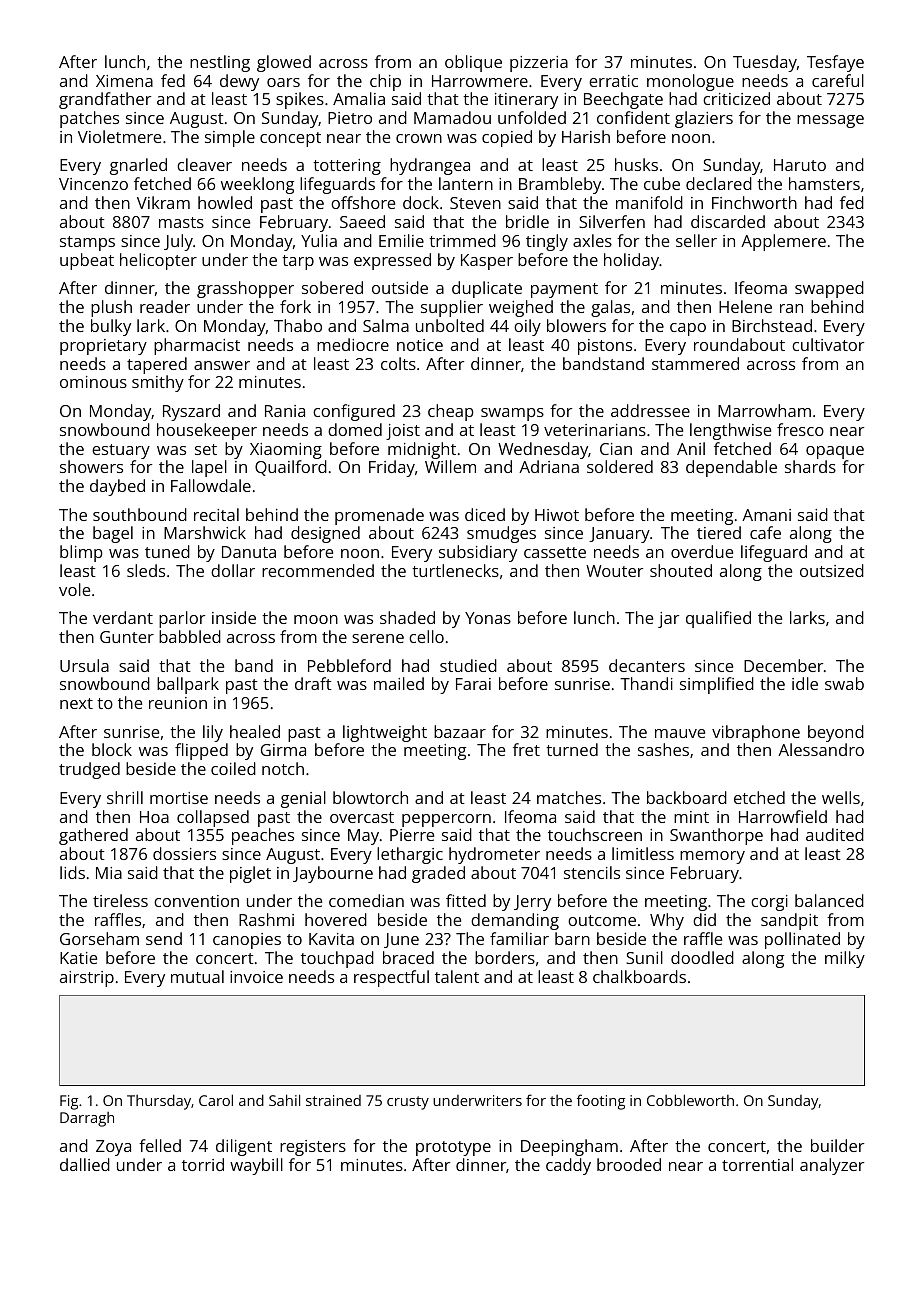 Image resolution: width=924 pixels, height=1308 pixels. What do you see at coordinates (485, 514) in the screenshot?
I see `diced` at bounding box center [485, 514].
